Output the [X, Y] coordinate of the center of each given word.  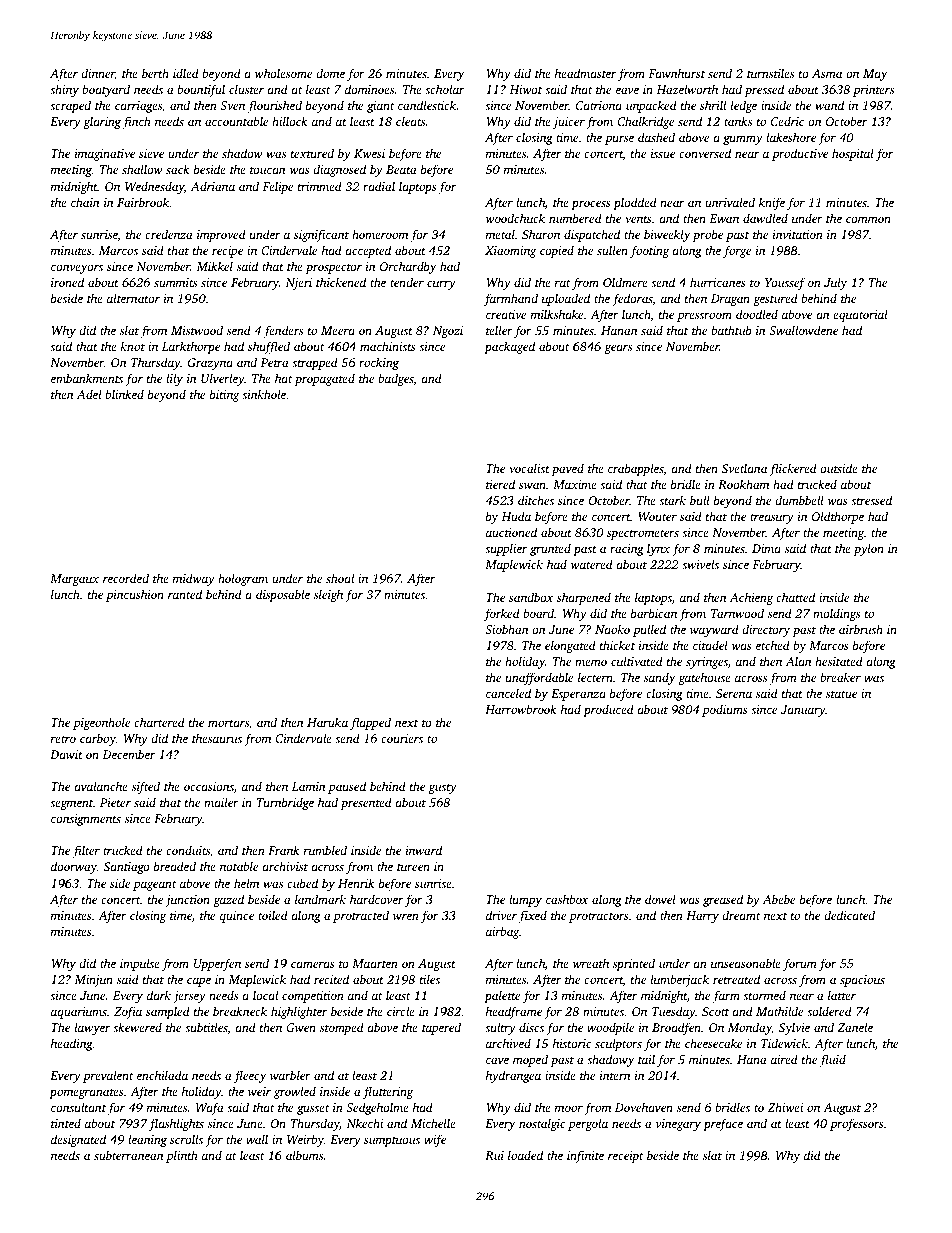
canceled [508, 693]
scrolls [186, 1139]
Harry [702, 917]
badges [396, 379]
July [835, 283]
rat [563, 283]
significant [321, 235]
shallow [142, 169]
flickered [793, 469]
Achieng [751, 598]
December [128, 754]
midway [194, 579]
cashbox [567, 899]
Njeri [299, 284]
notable [239, 866]
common [868, 219]
